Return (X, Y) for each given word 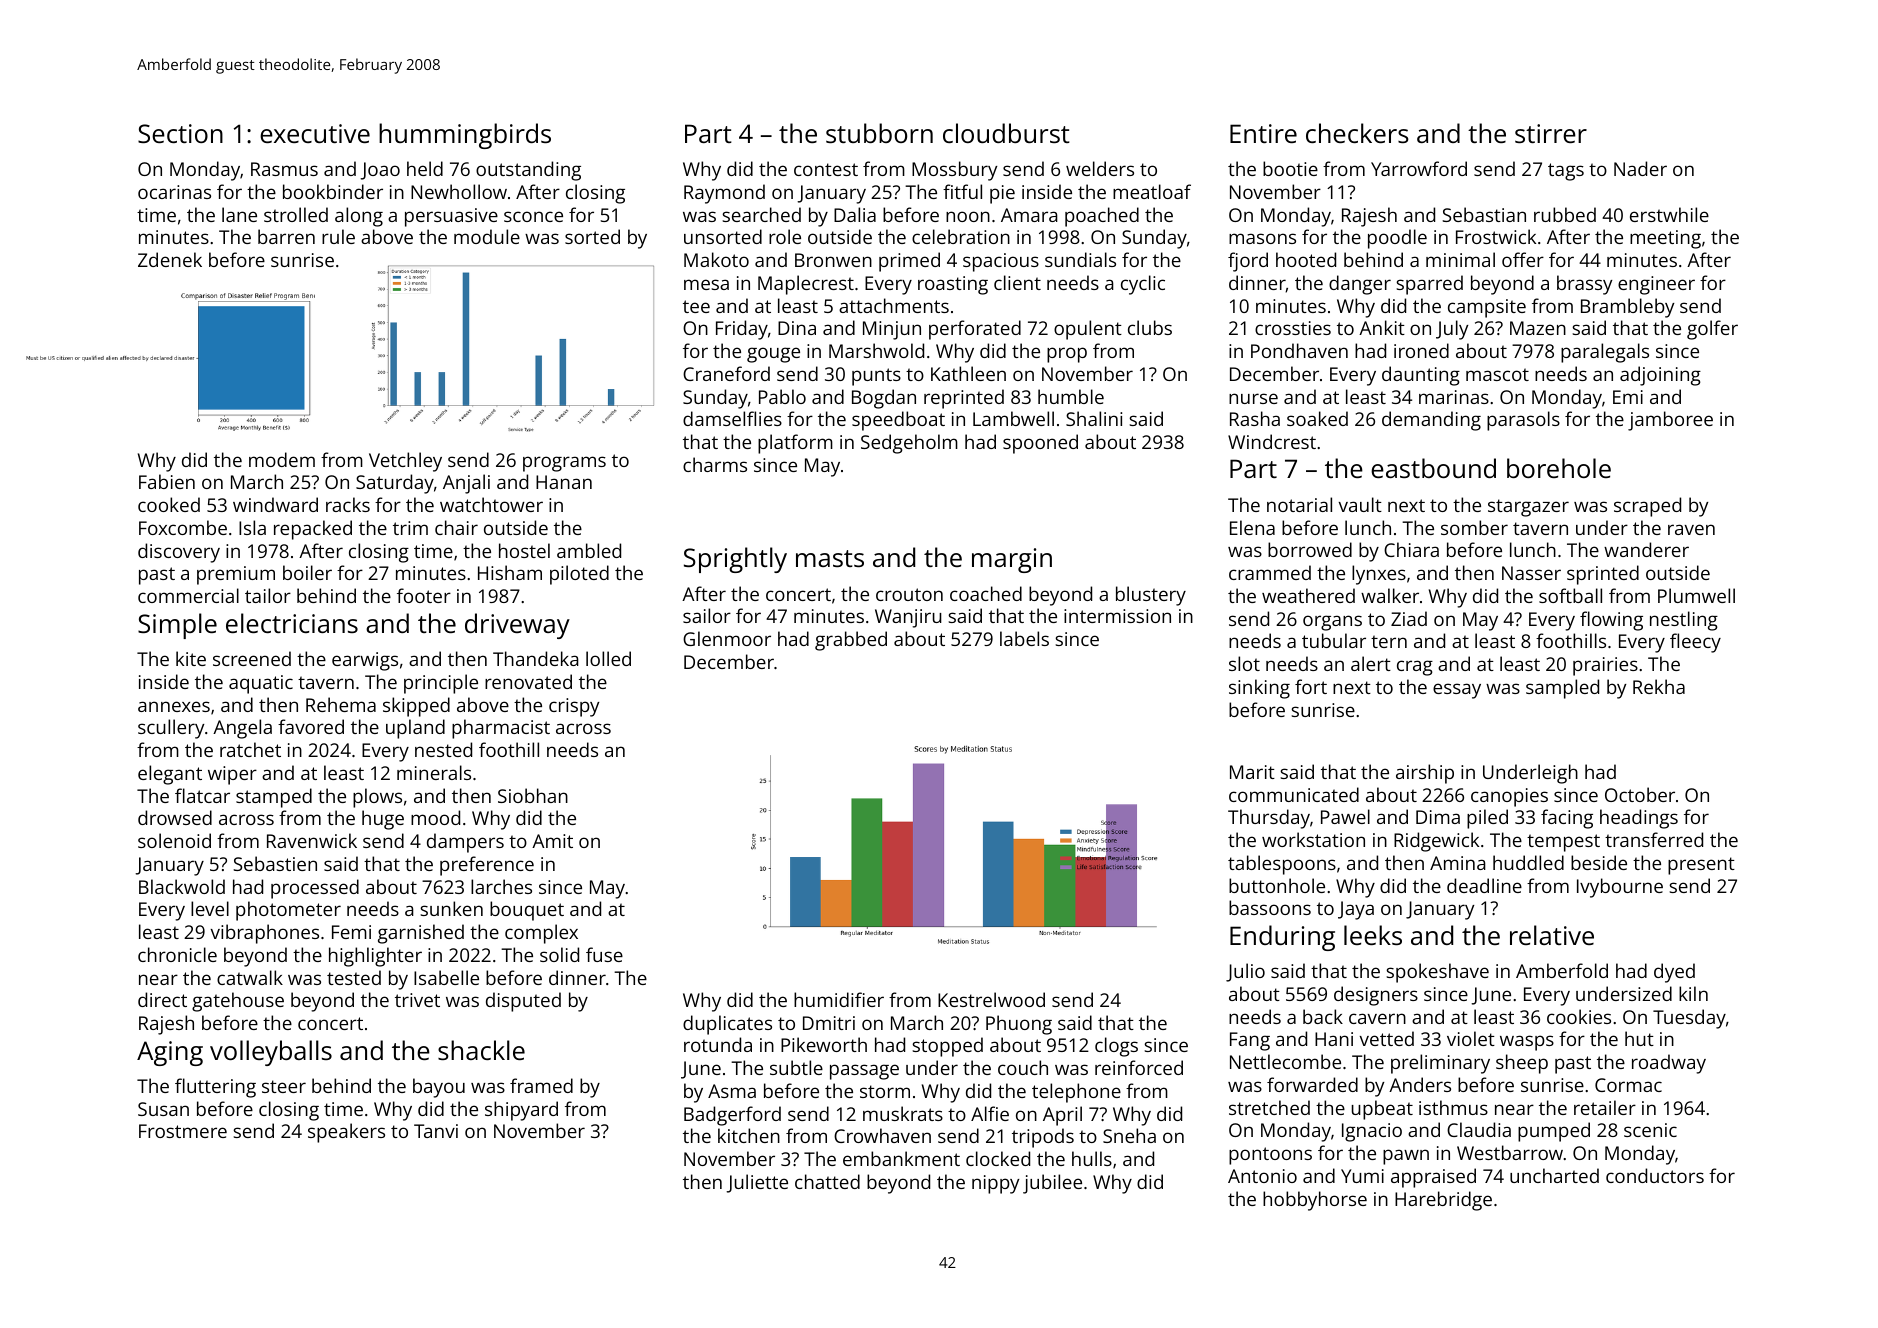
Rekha (1659, 686)
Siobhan (533, 795)
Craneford (726, 373)
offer (1523, 259)
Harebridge (1443, 1201)
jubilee (1052, 1184)
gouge (773, 355)
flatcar (202, 795)
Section (180, 133)
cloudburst (1006, 133)
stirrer (1551, 133)
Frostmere (183, 1131)
